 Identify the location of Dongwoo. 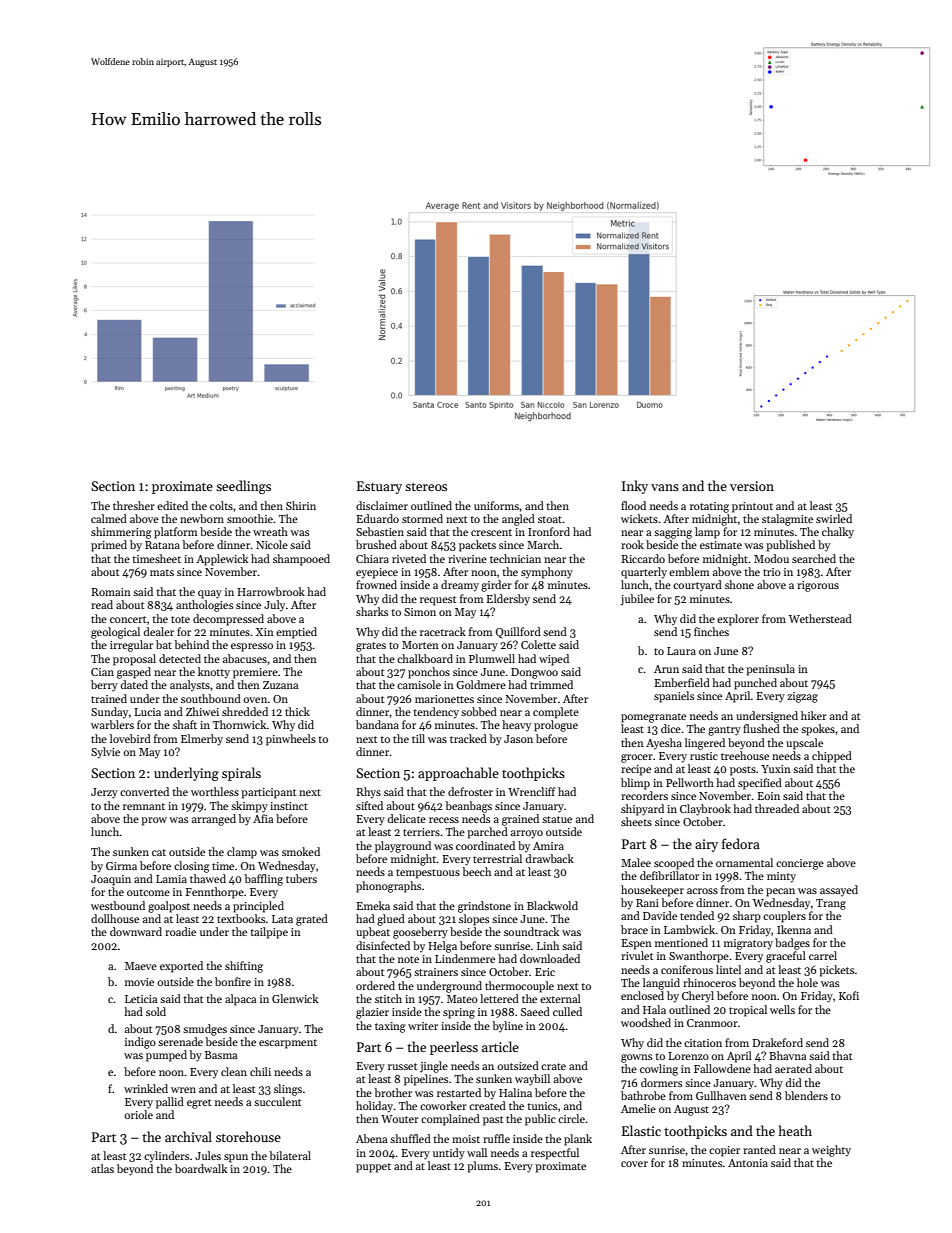
(534, 673).
